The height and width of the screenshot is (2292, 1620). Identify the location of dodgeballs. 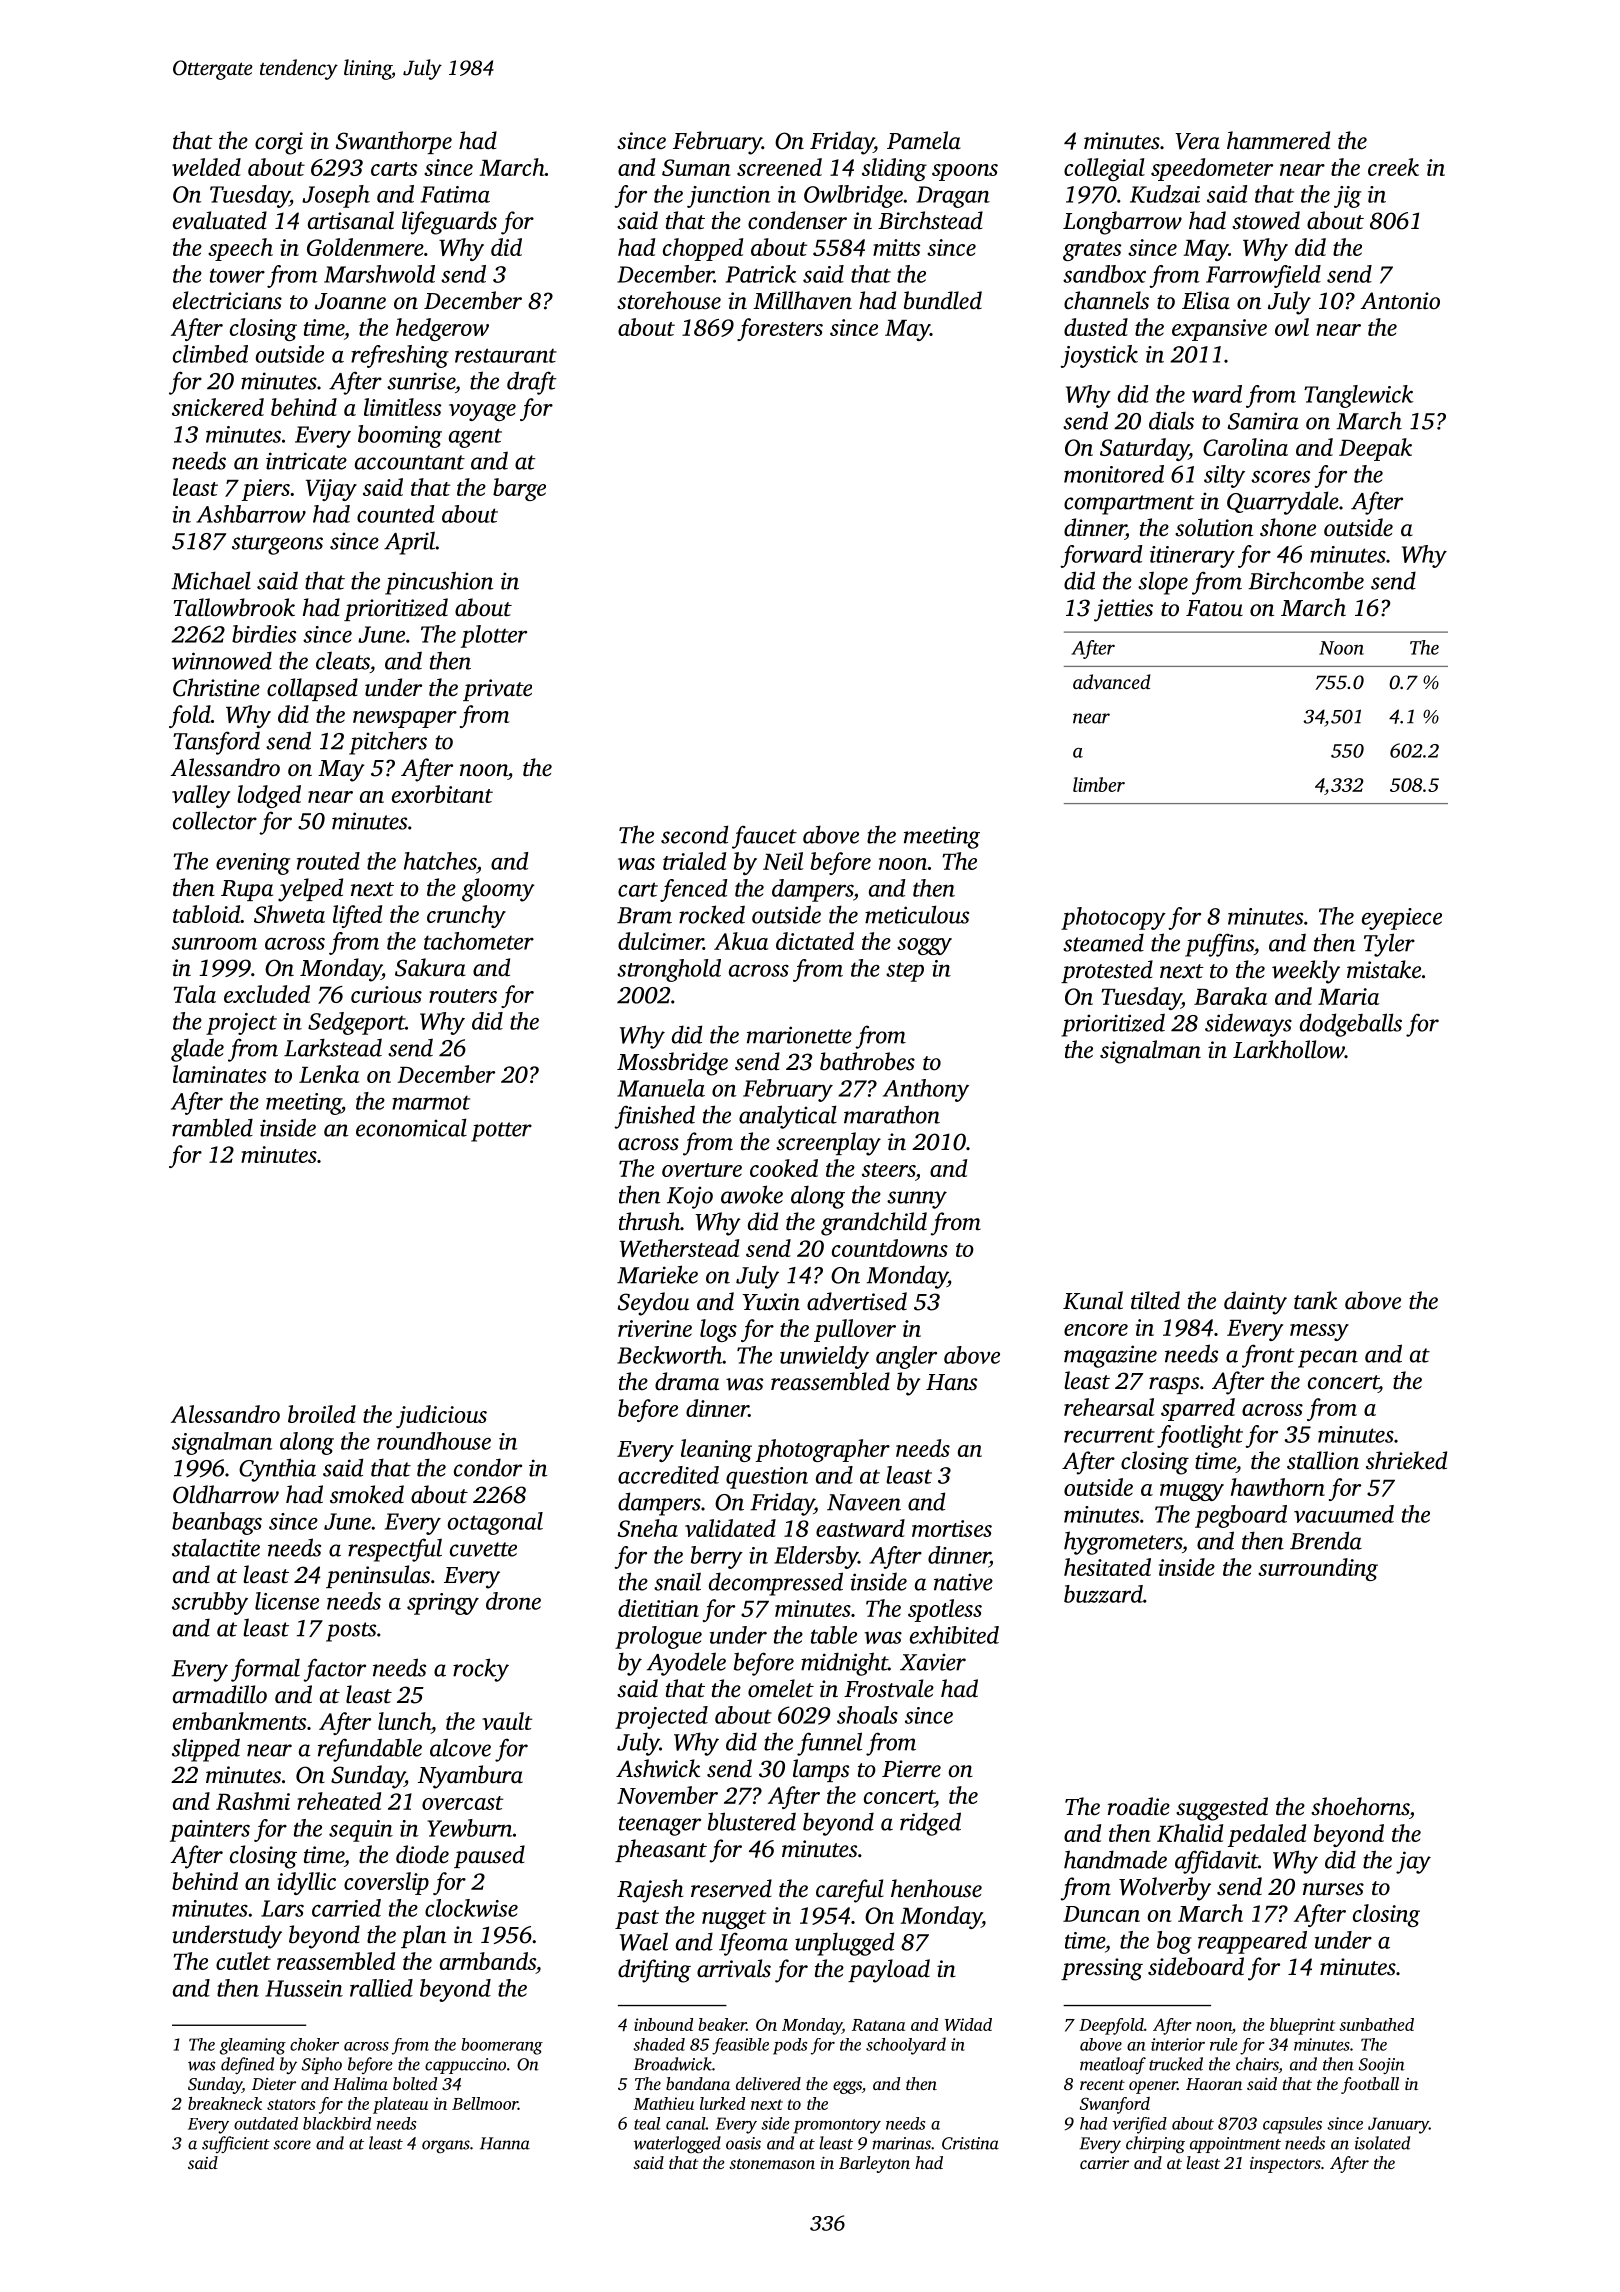
(1351, 1025).
